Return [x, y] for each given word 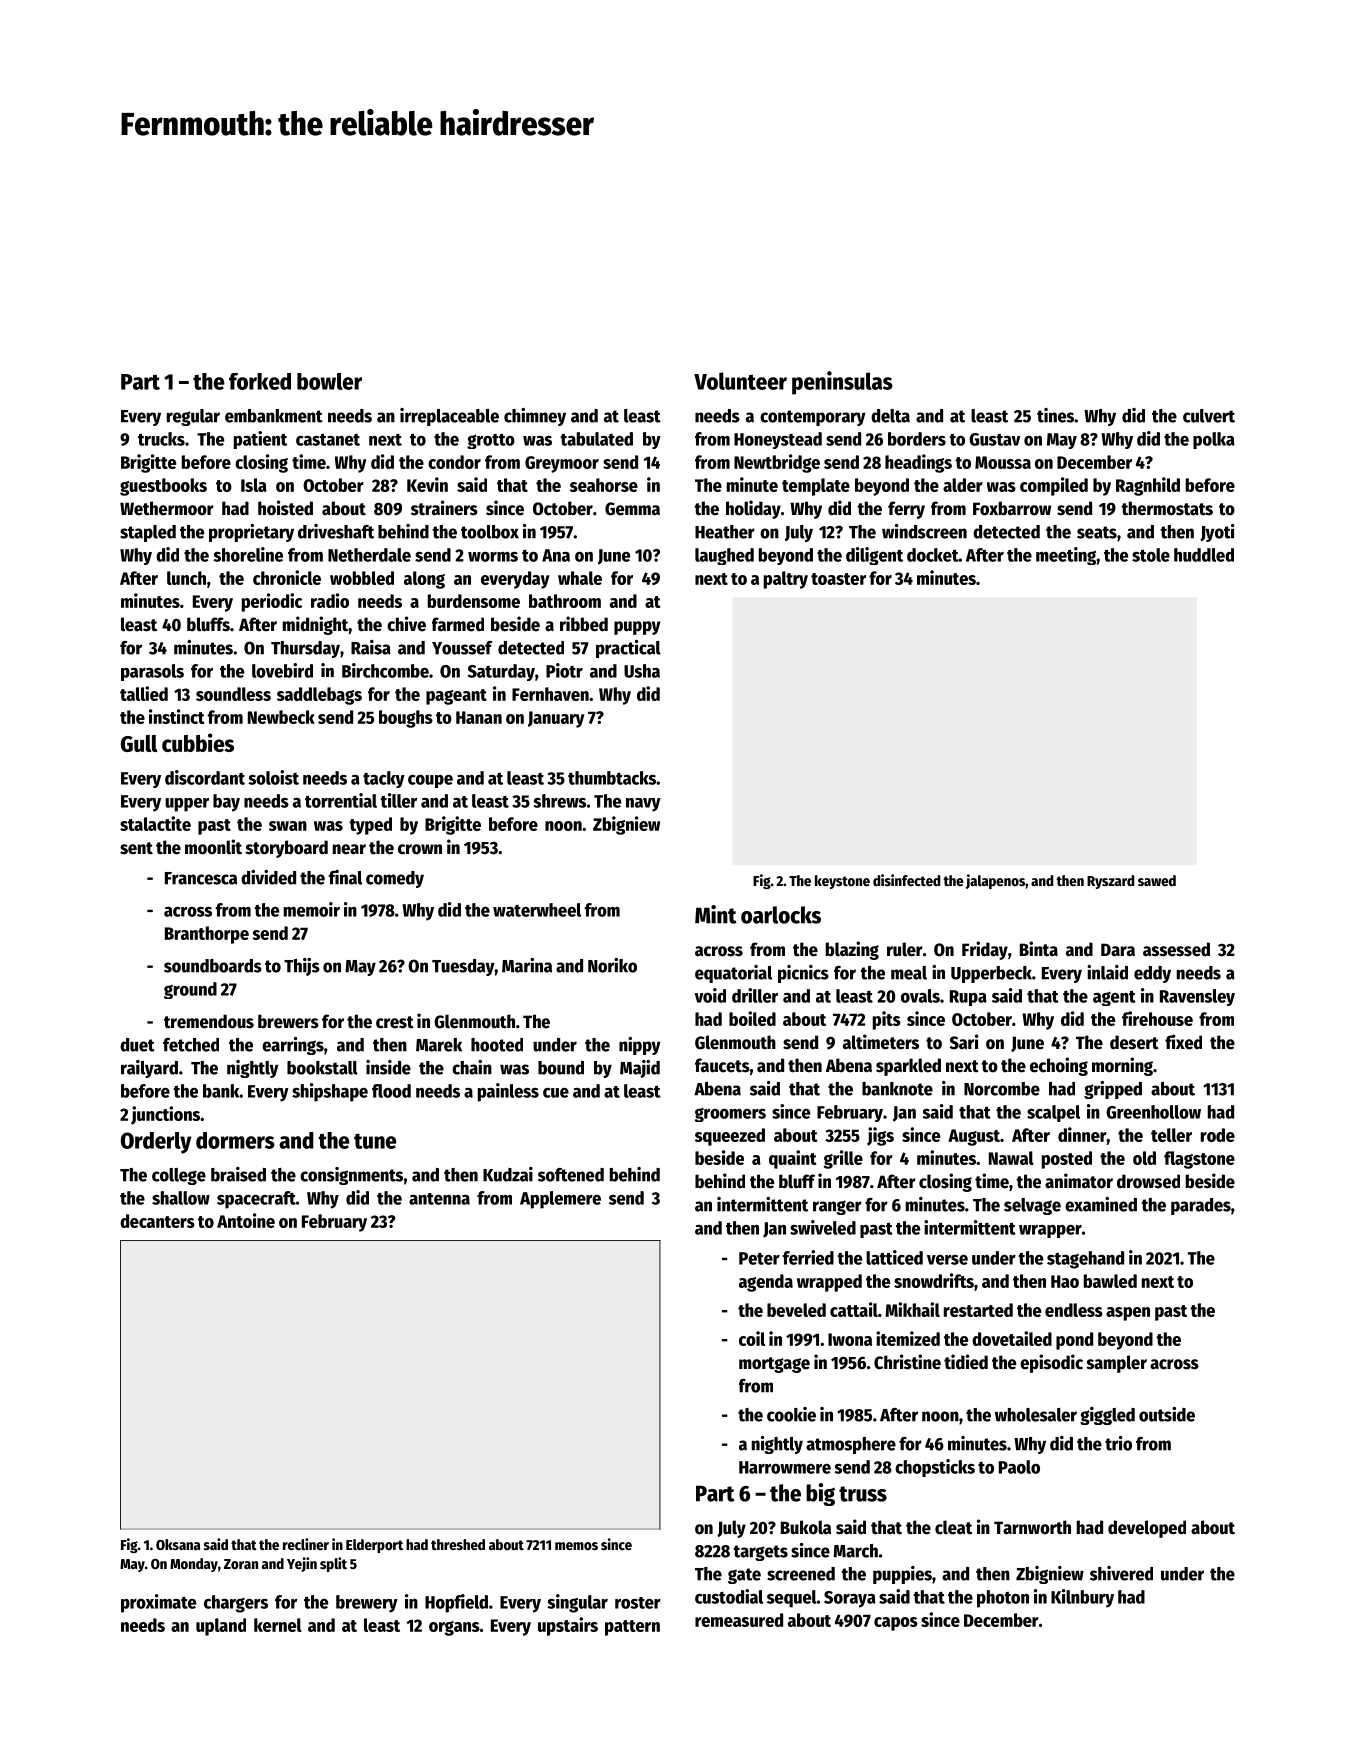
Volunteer [740, 381]
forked [260, 381]
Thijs [302, 967]
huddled [1204, 555]
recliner [306, 1544]
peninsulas [842, 383]
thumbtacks [612, 778]
